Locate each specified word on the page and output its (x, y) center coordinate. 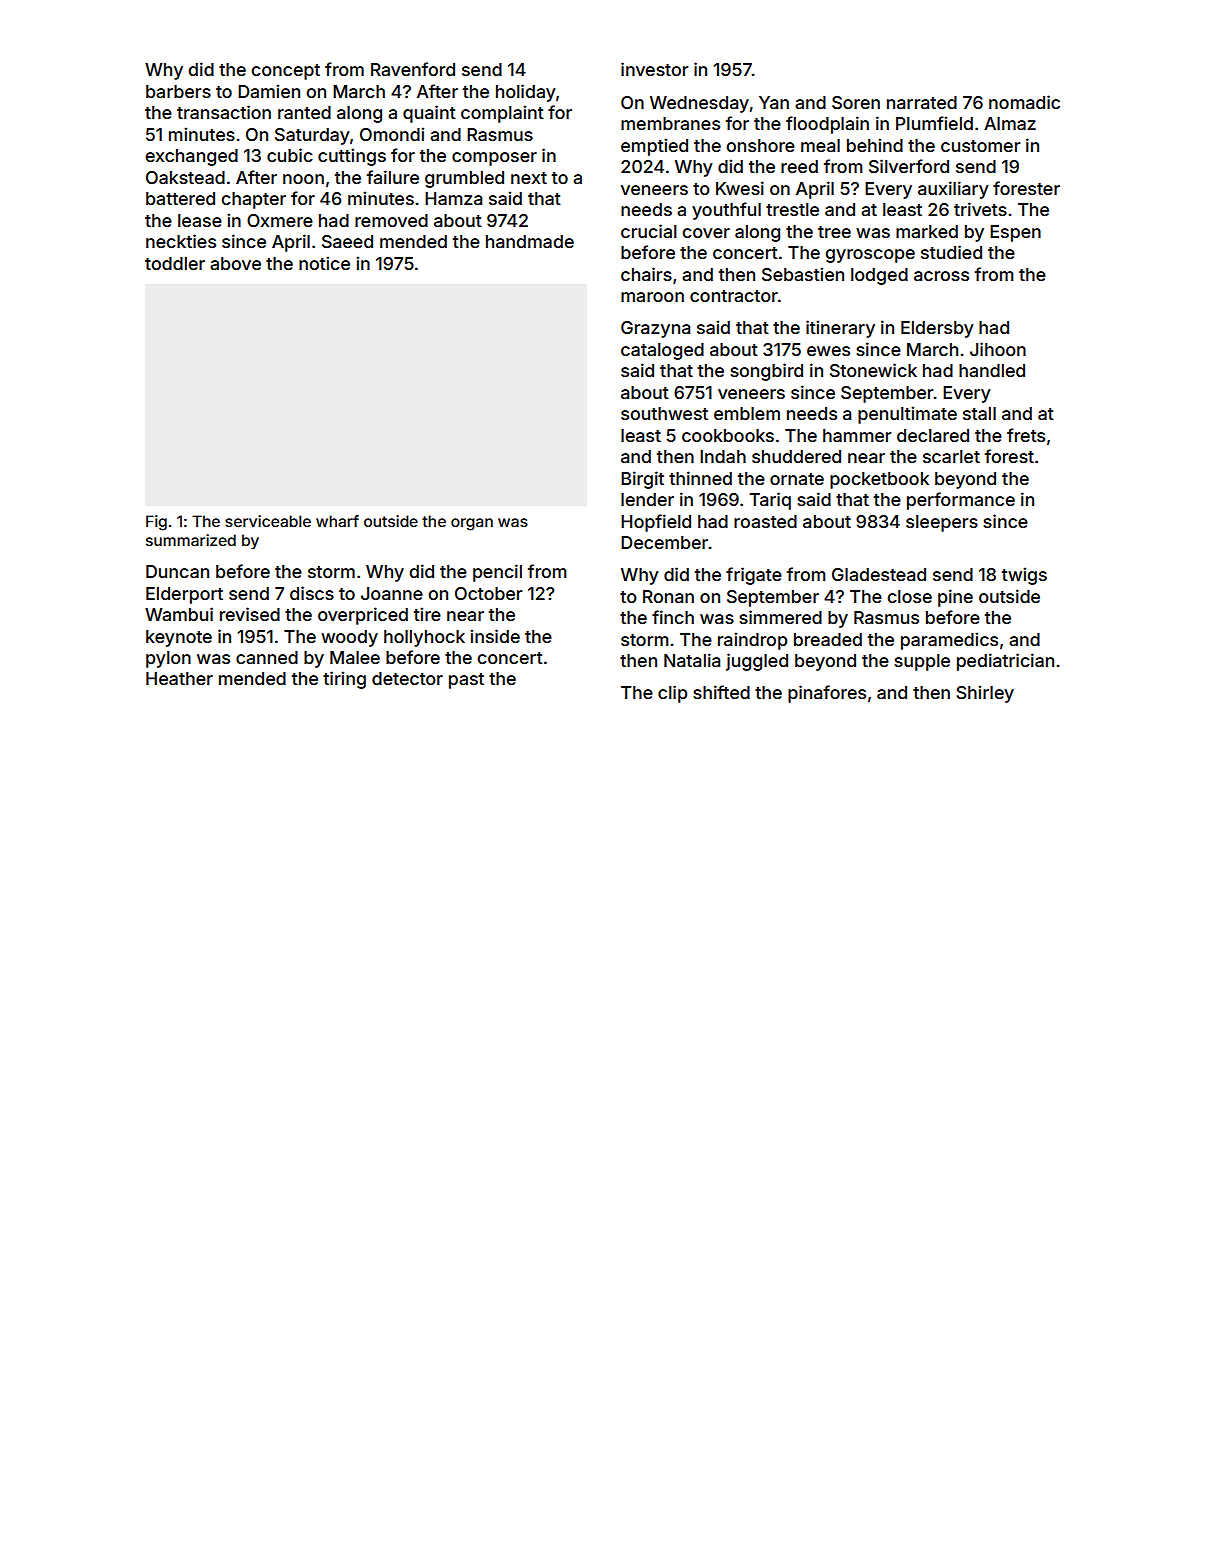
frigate (754, 576)
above (235, 263)
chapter (254, 200)
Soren (856, 102)
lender (647, 499)
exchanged (192, 157)
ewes (828, 351)
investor (654, 69)
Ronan (668, 596)
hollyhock (424, 638)
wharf (337, 521)
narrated (922, 102)
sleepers (942, 523)
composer (494, 159)
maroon (652, 297)
